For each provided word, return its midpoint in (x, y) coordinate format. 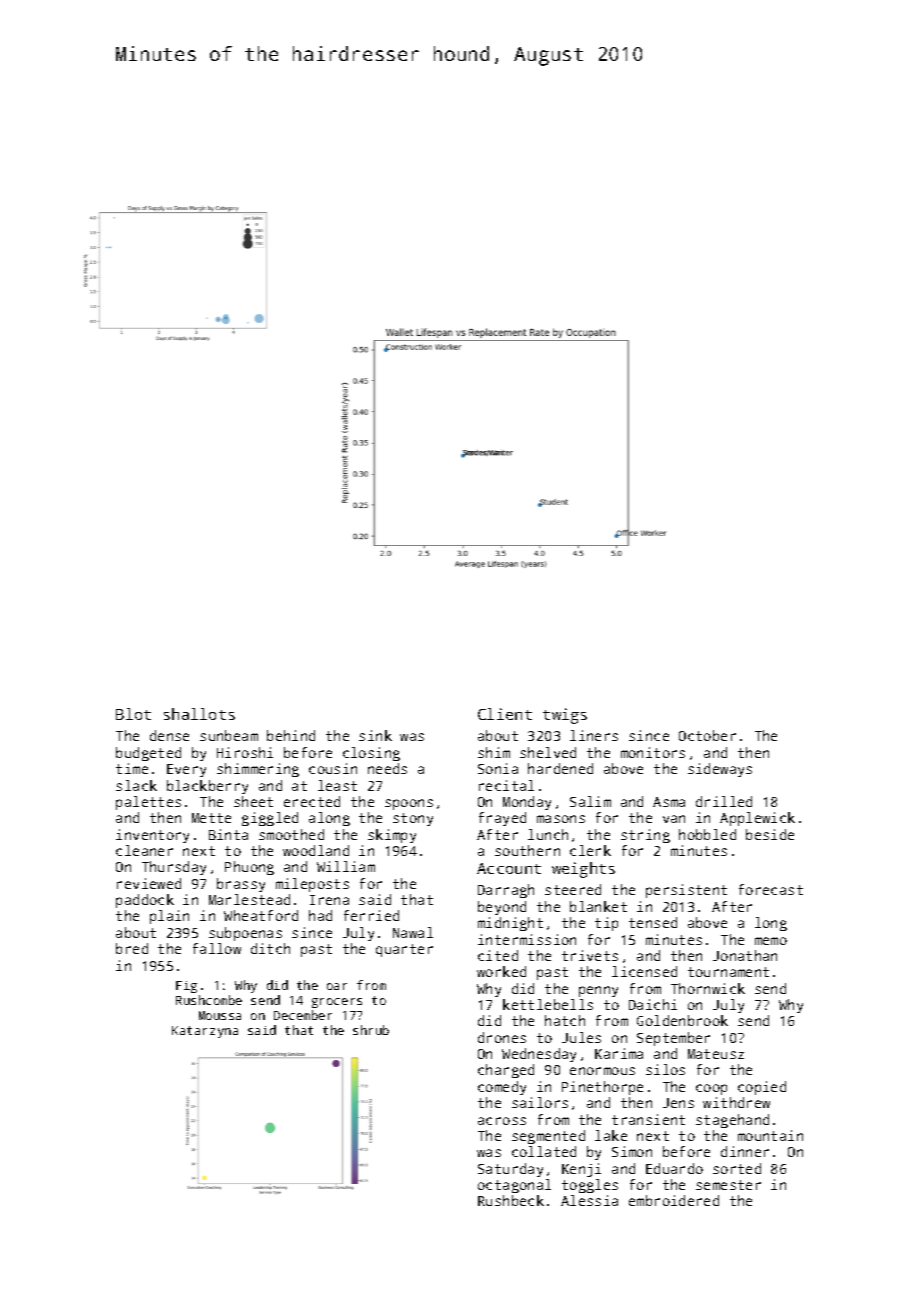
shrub (371, 1030)
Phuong (249, 868)
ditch (270, 948)
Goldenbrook (682, 1020)
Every (186, 770)
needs (387, 768)
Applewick (757, 819)
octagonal (514, 1186)
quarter (404, 950)
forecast (771, 889)
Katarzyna (205, 1032)
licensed (644, 971)
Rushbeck (511, 1200)
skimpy (392, 836)
